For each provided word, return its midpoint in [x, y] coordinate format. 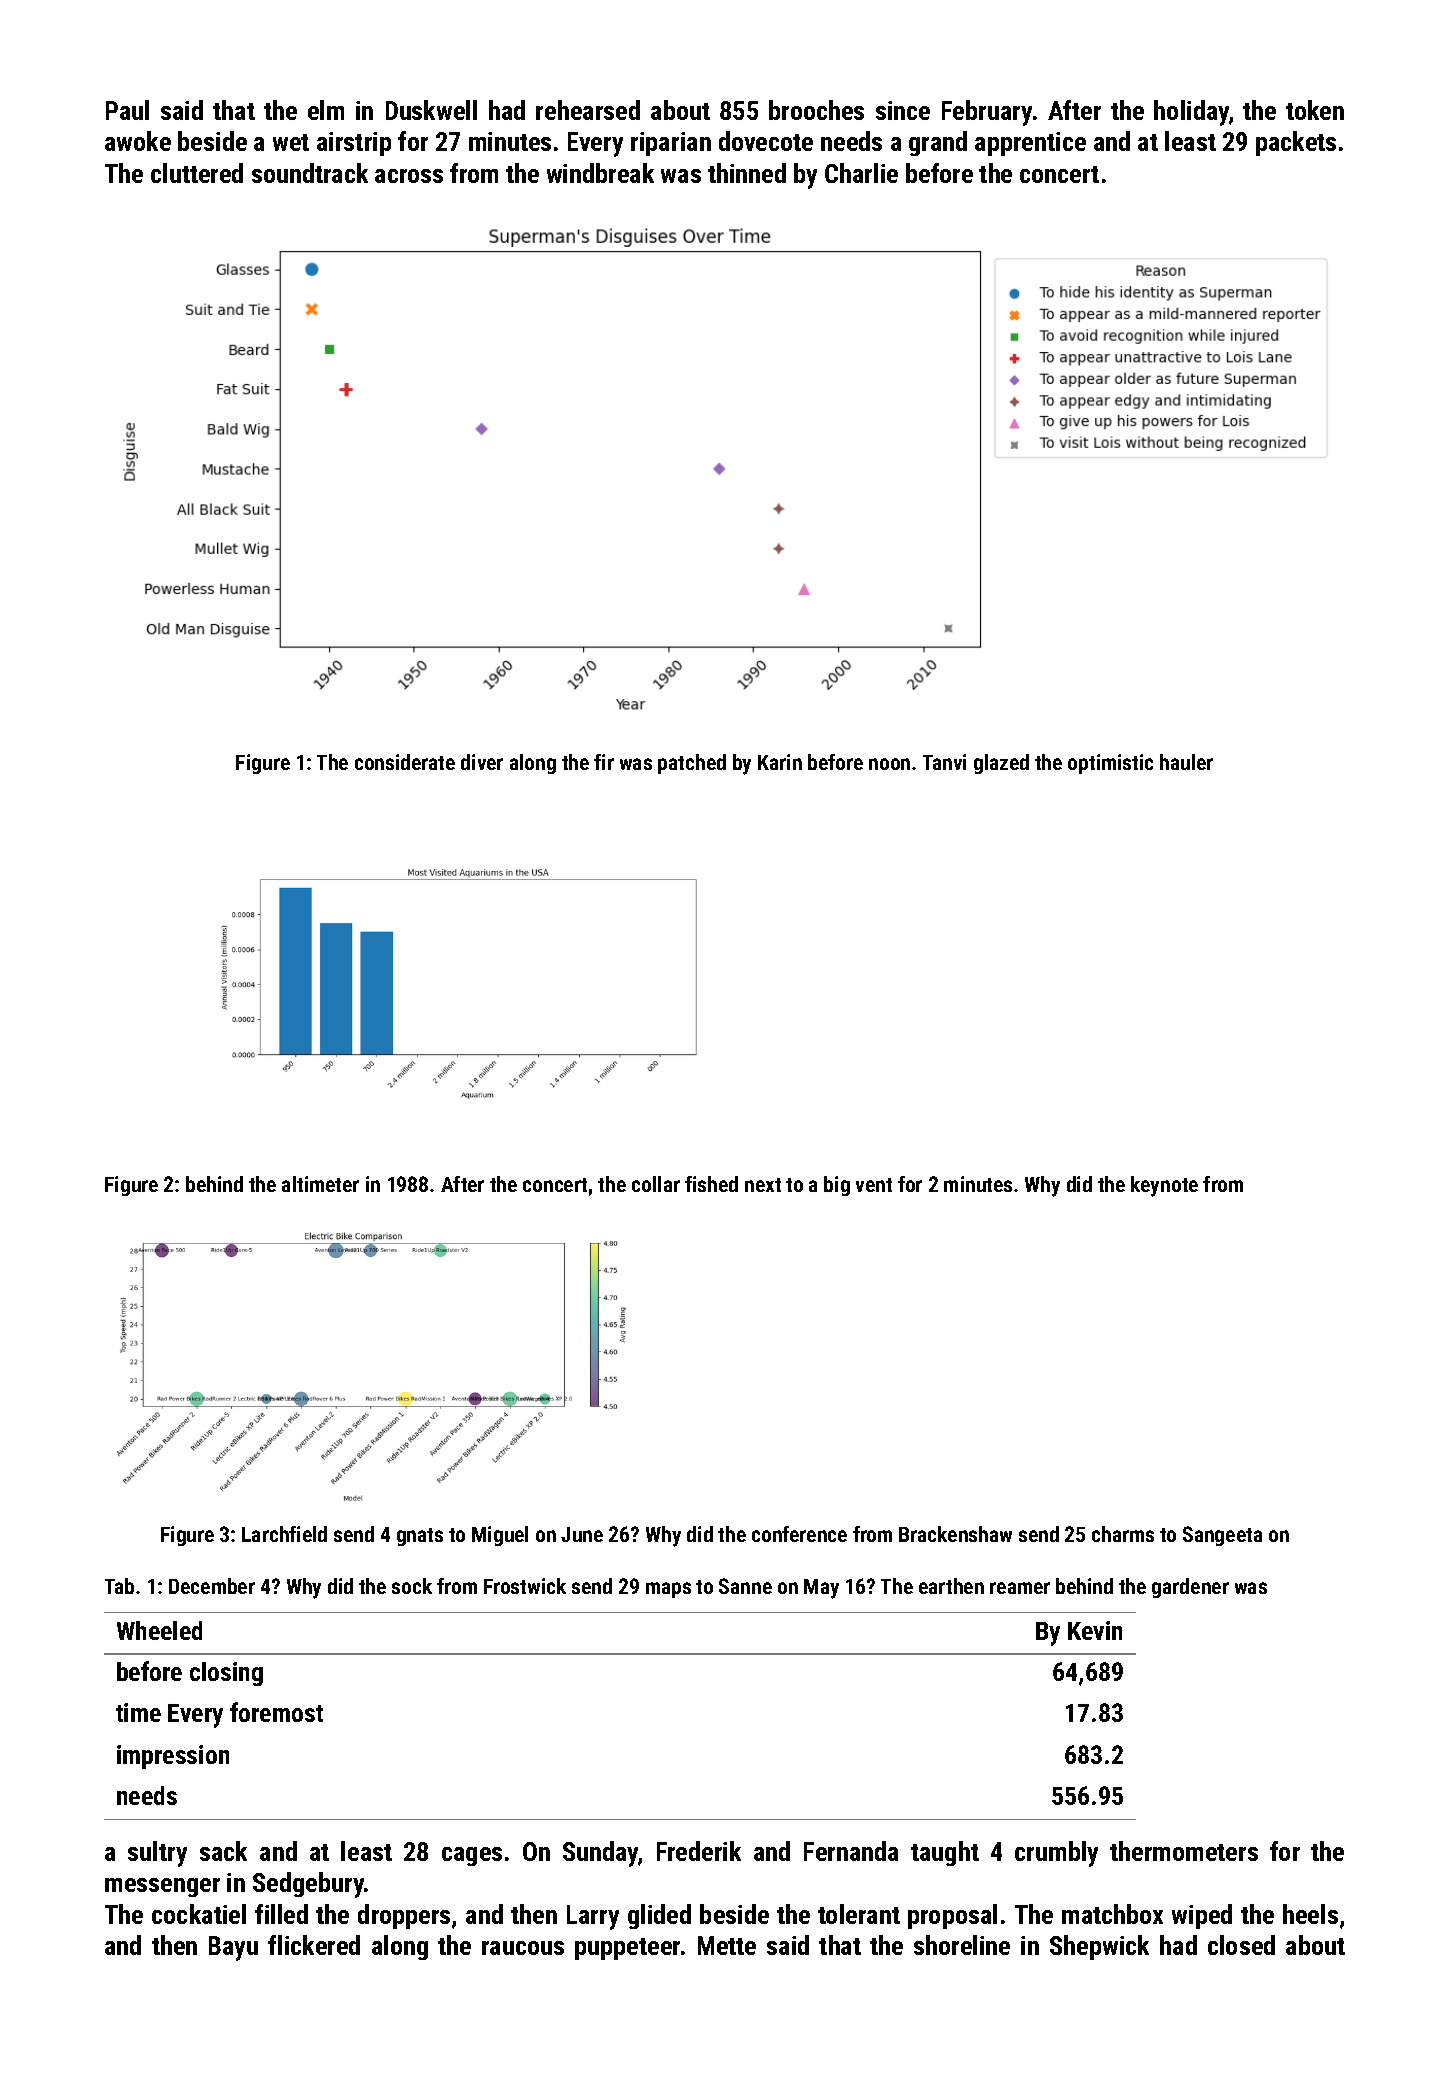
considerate [405, 762]
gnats [420, 1537]
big [837, 1186]
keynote [1164, 1186]
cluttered [197, 173]
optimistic [1110, 764]
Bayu [233, 1948]
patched [692, 764]
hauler [1186, 762]
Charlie [861, 173]
